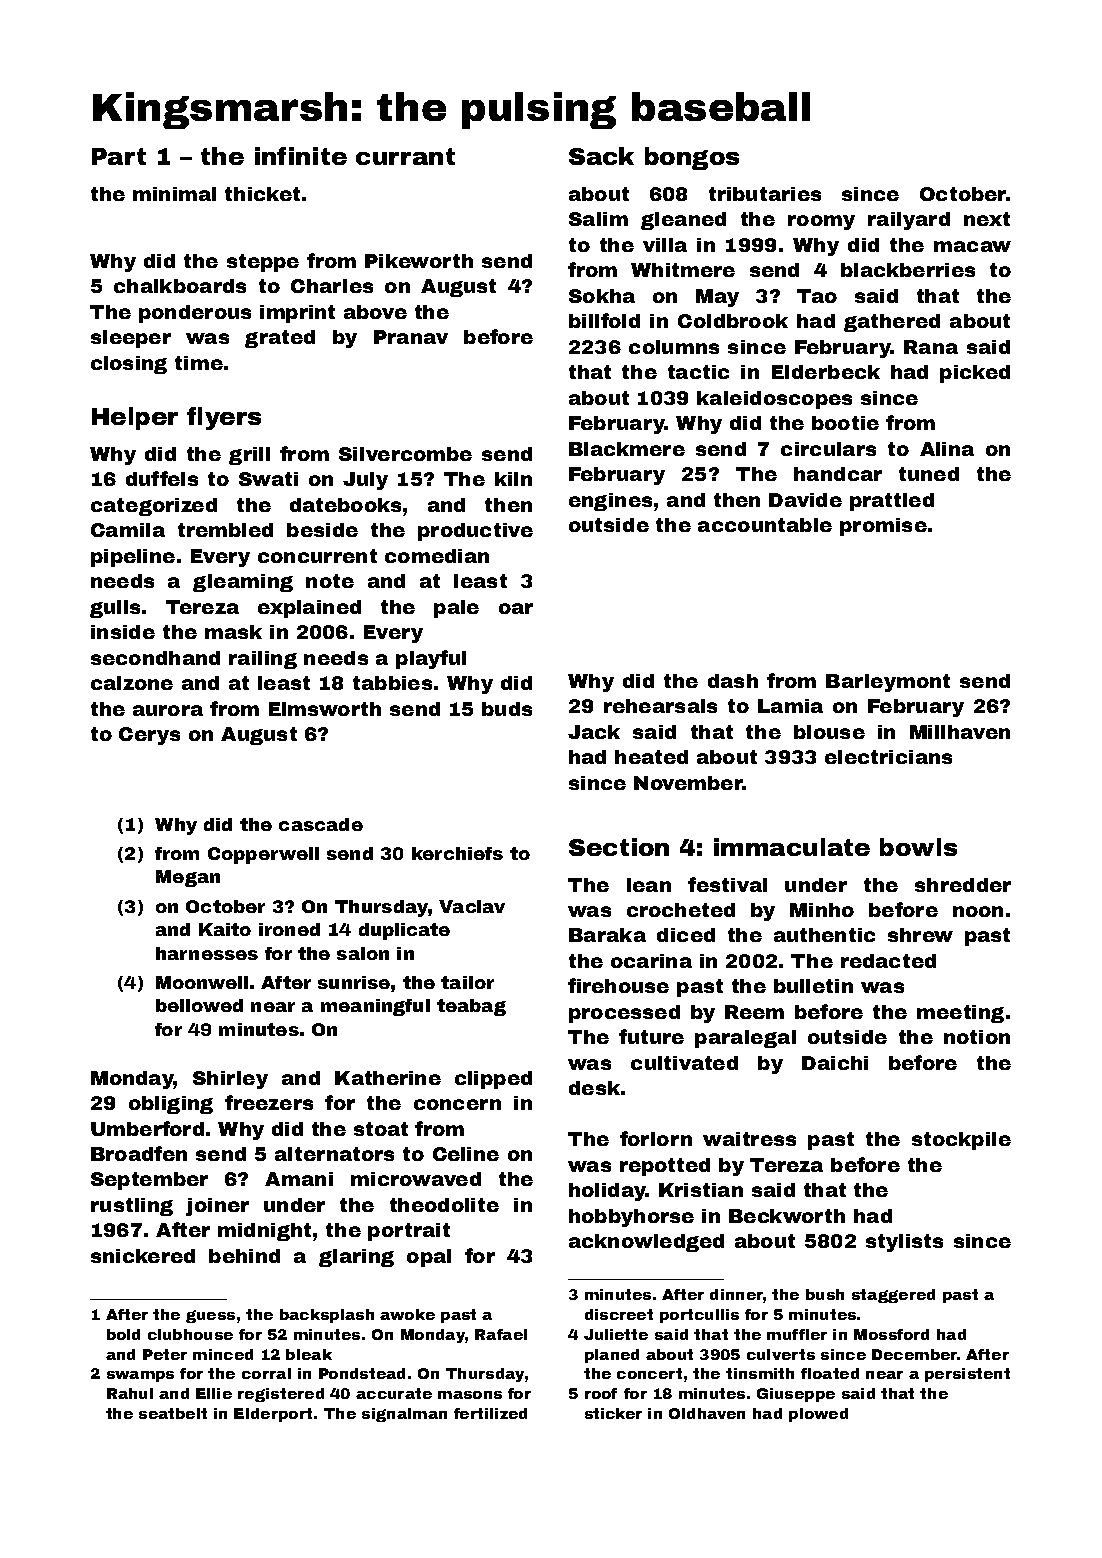  Describe the element at coordinates (405, 454) in the document. I see `Silvercombe` at that location.
